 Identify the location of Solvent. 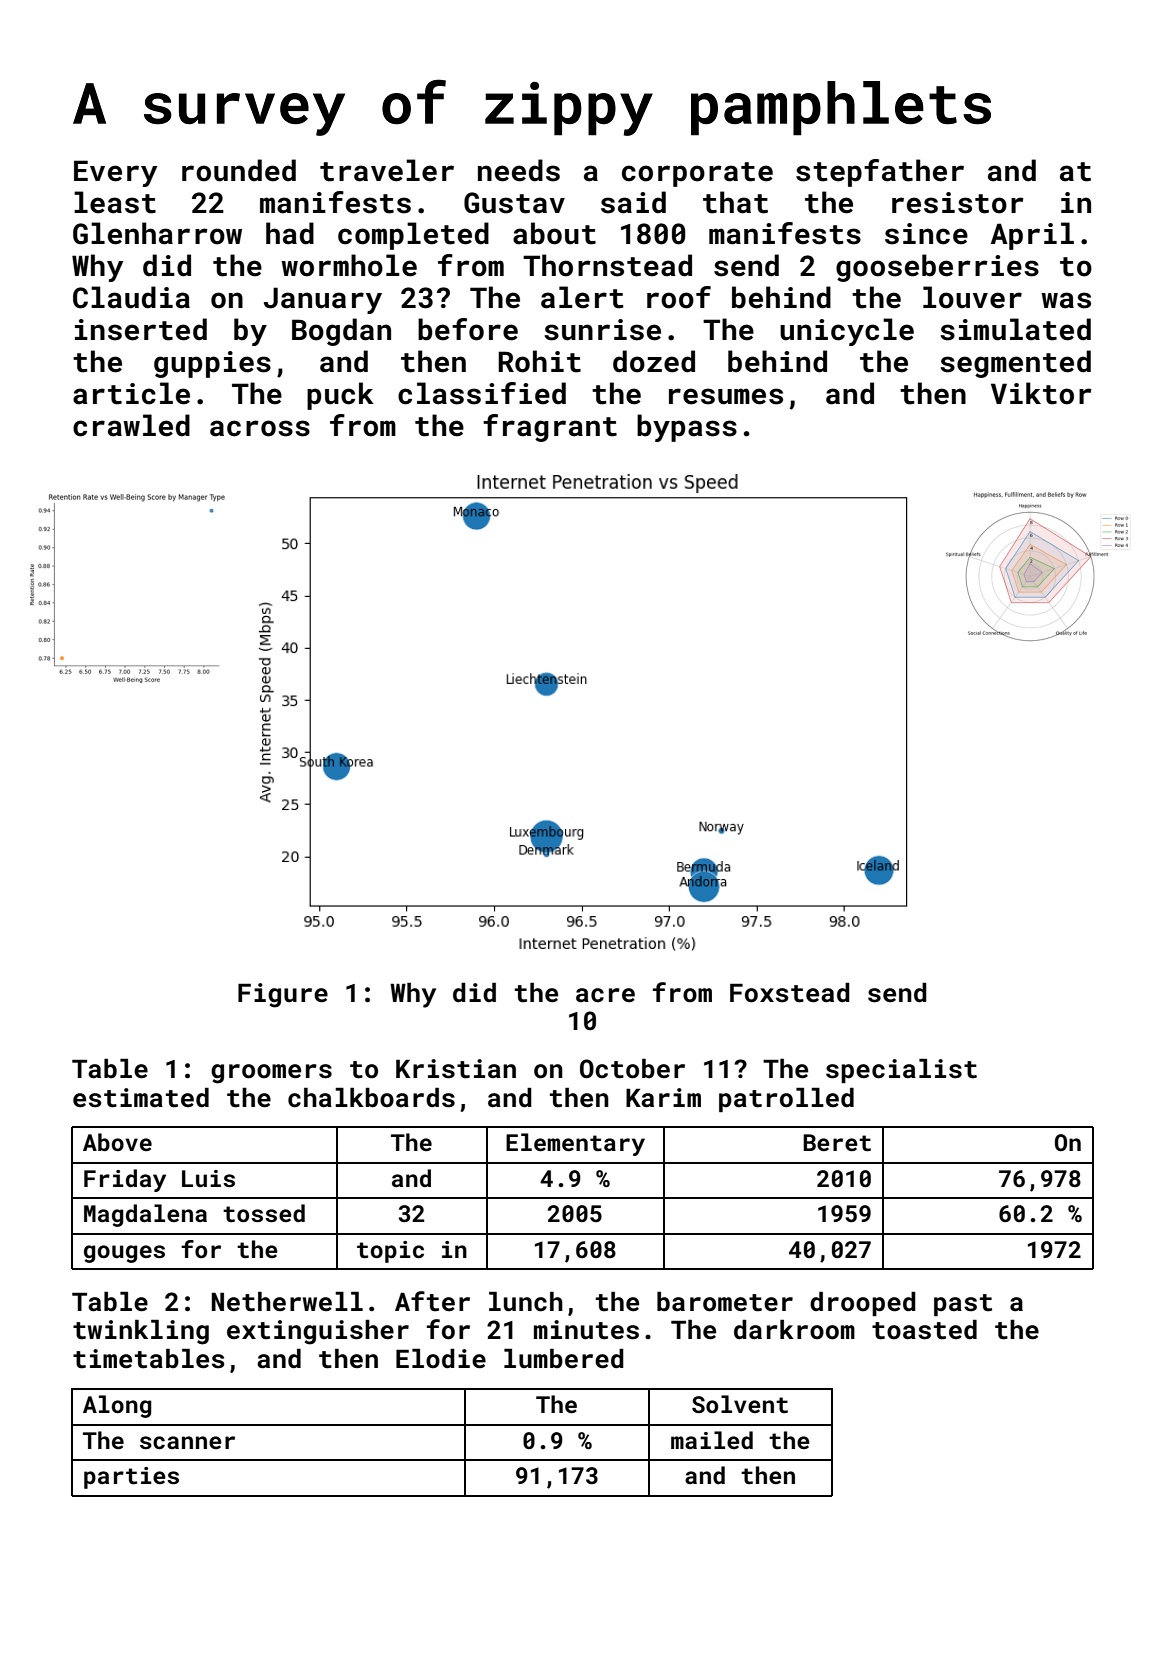
(740, 1404).
